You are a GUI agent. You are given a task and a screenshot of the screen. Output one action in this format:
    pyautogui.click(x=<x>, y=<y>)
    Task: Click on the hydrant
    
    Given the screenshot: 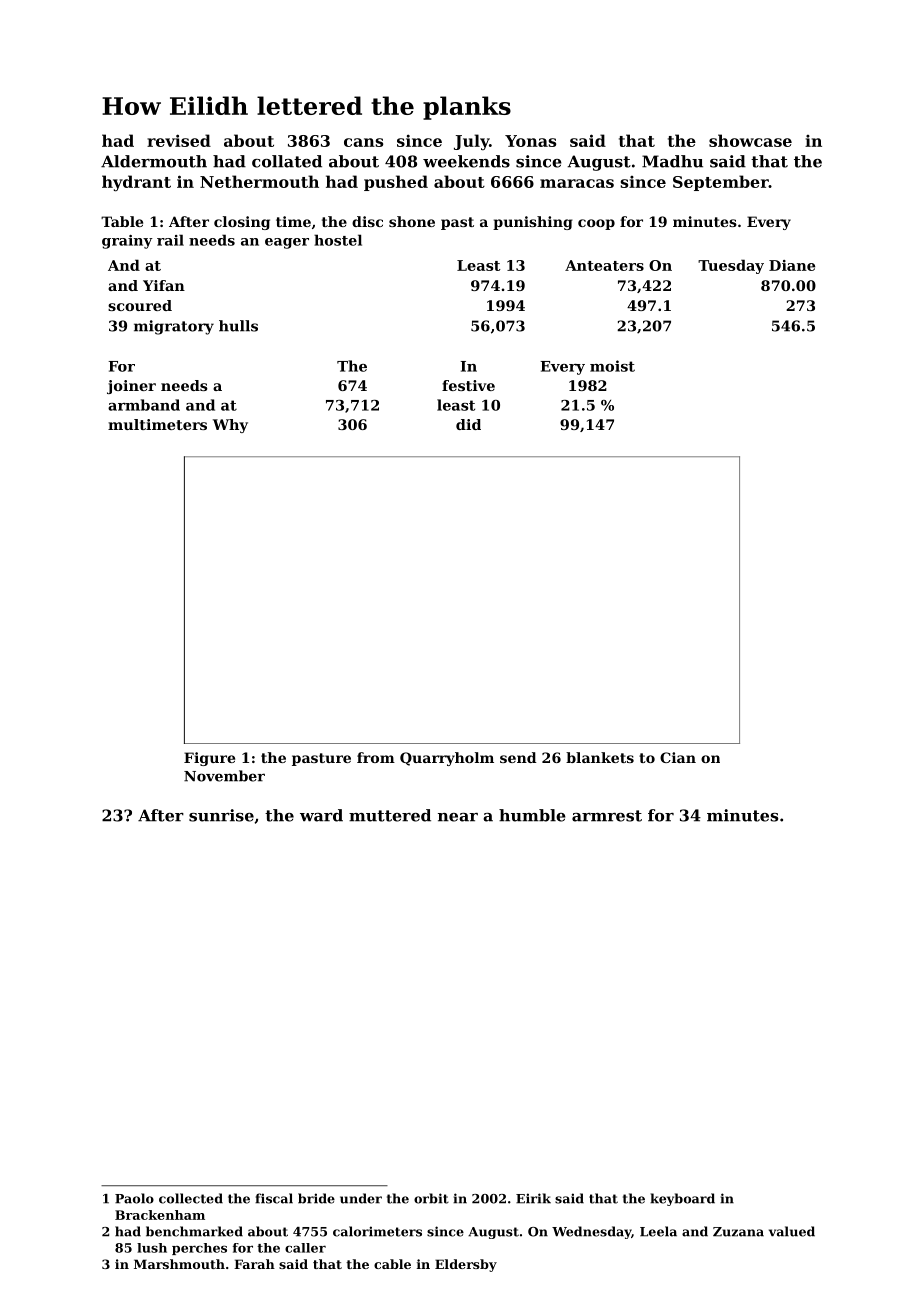 What is the action you would take?
    pyautogui.click(x=136, y=183)
